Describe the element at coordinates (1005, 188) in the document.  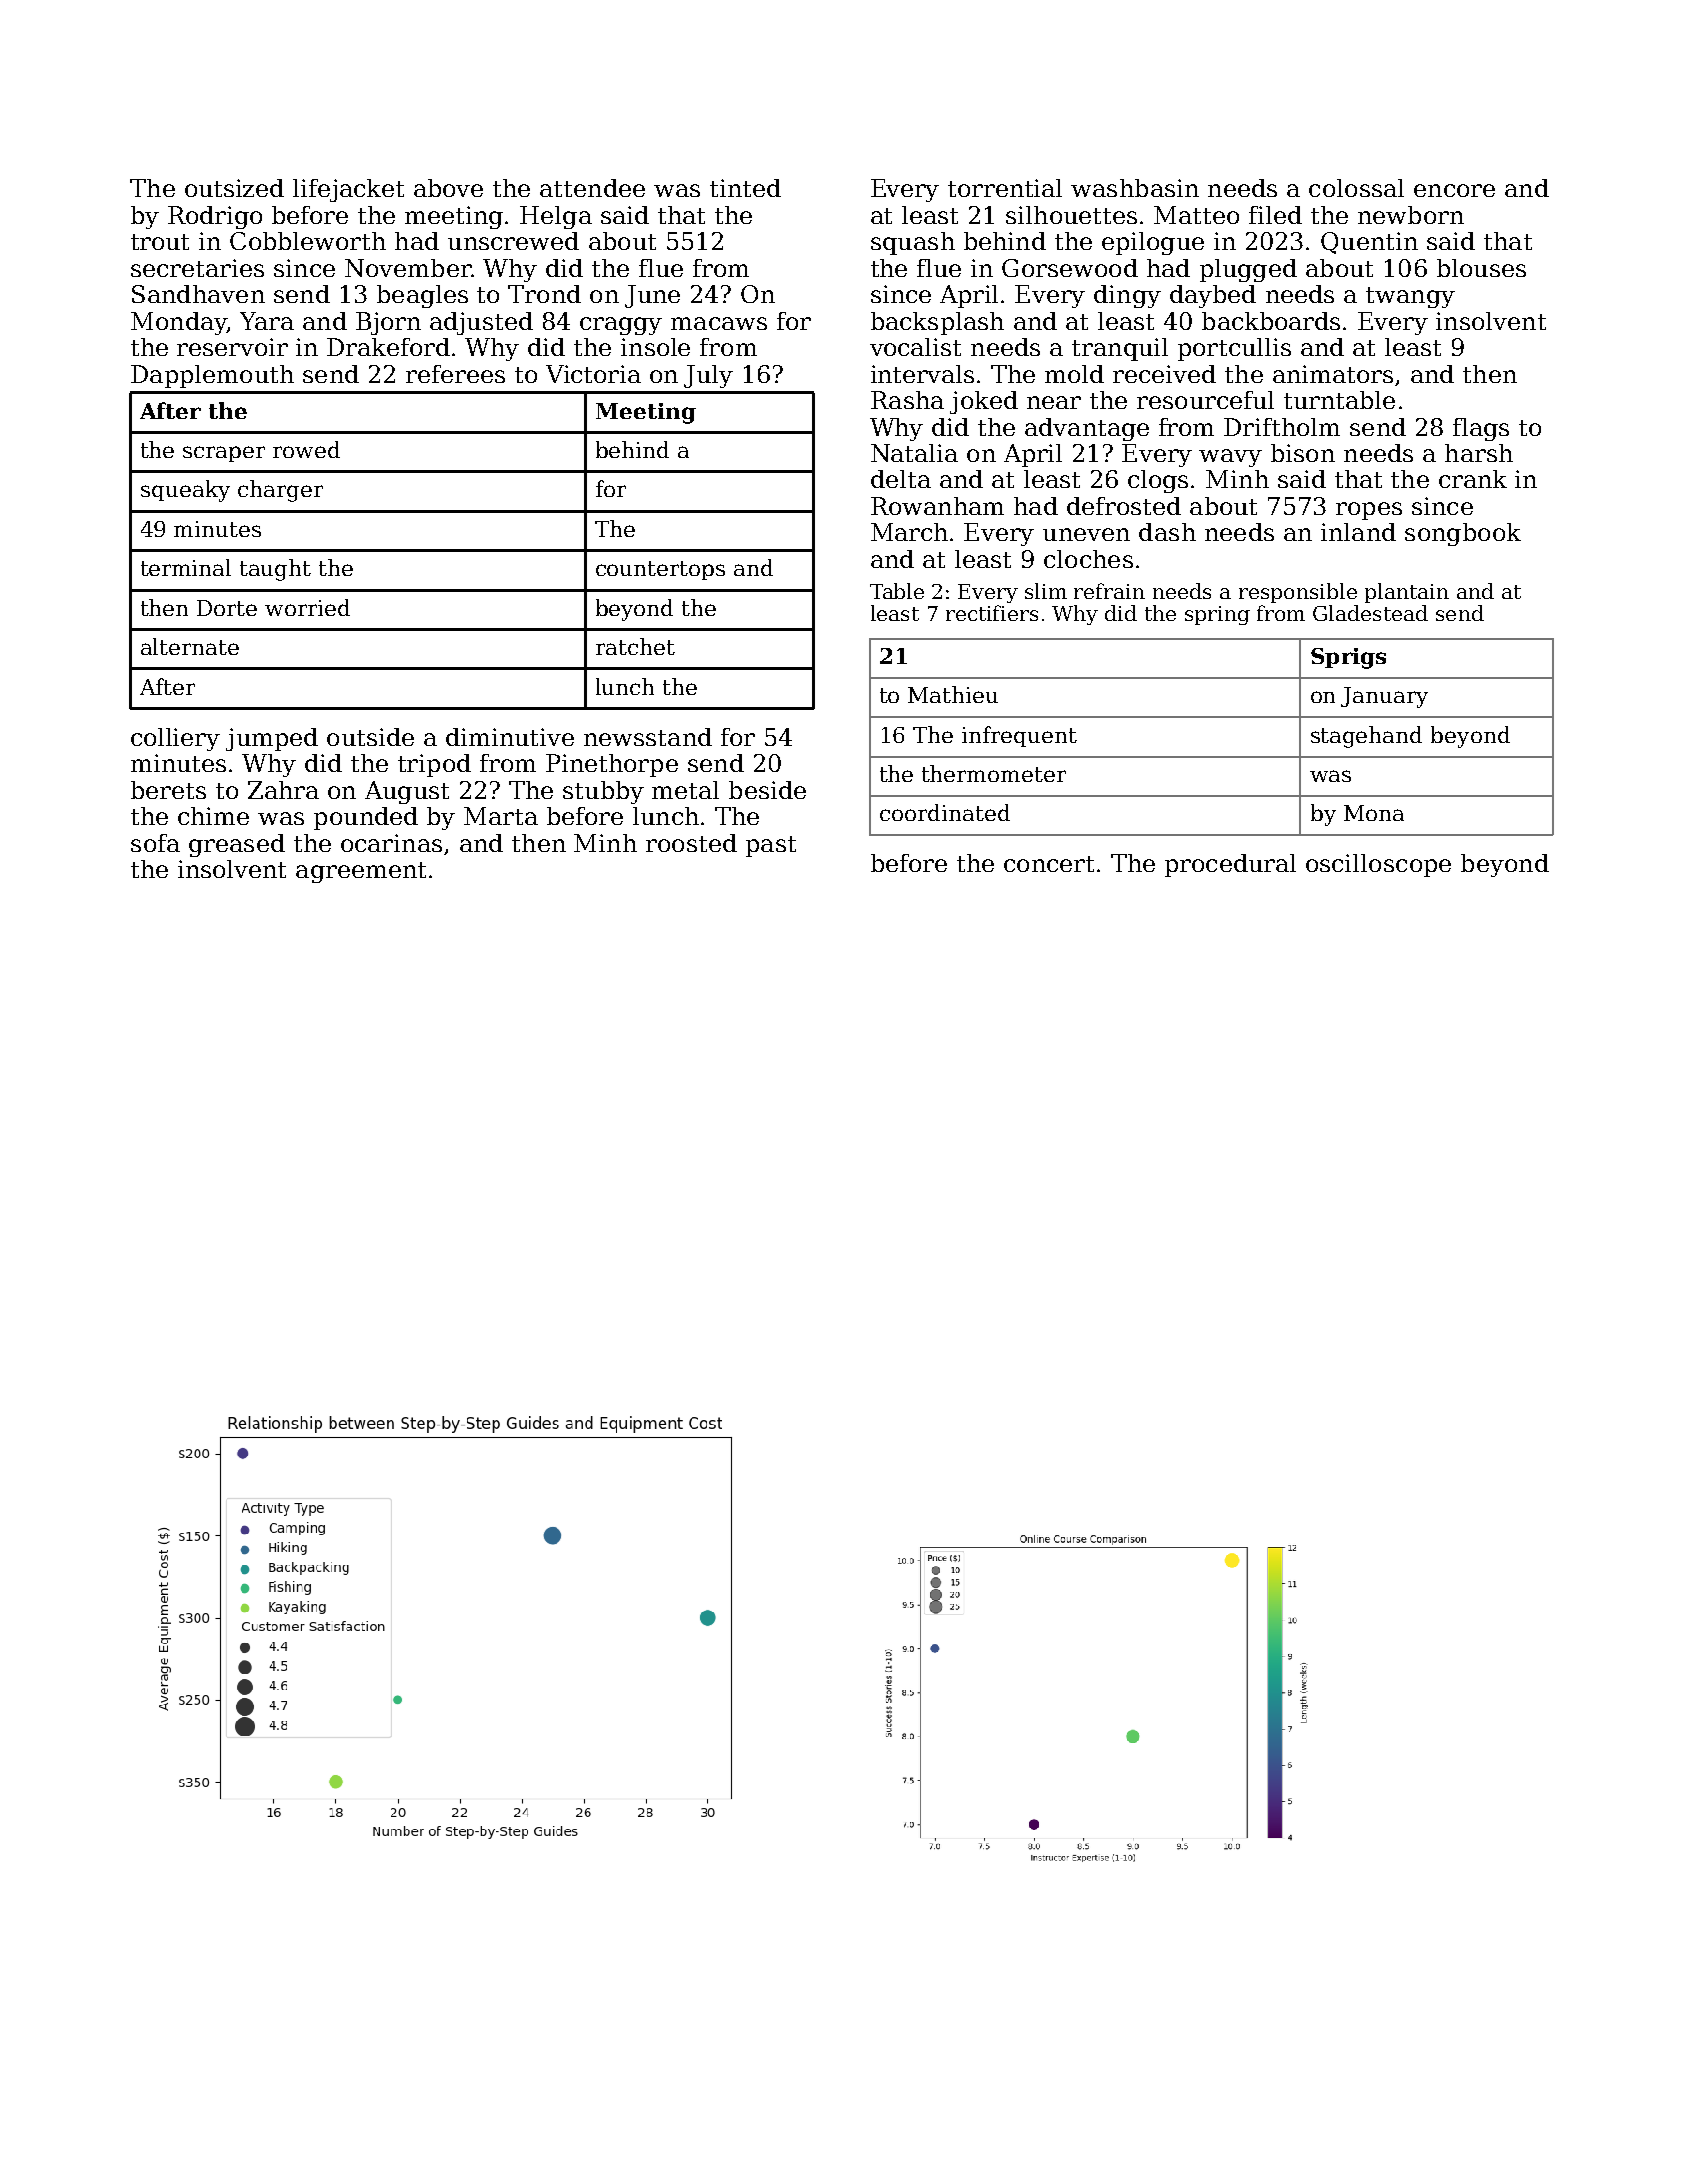
I see `torrential` at that location.
